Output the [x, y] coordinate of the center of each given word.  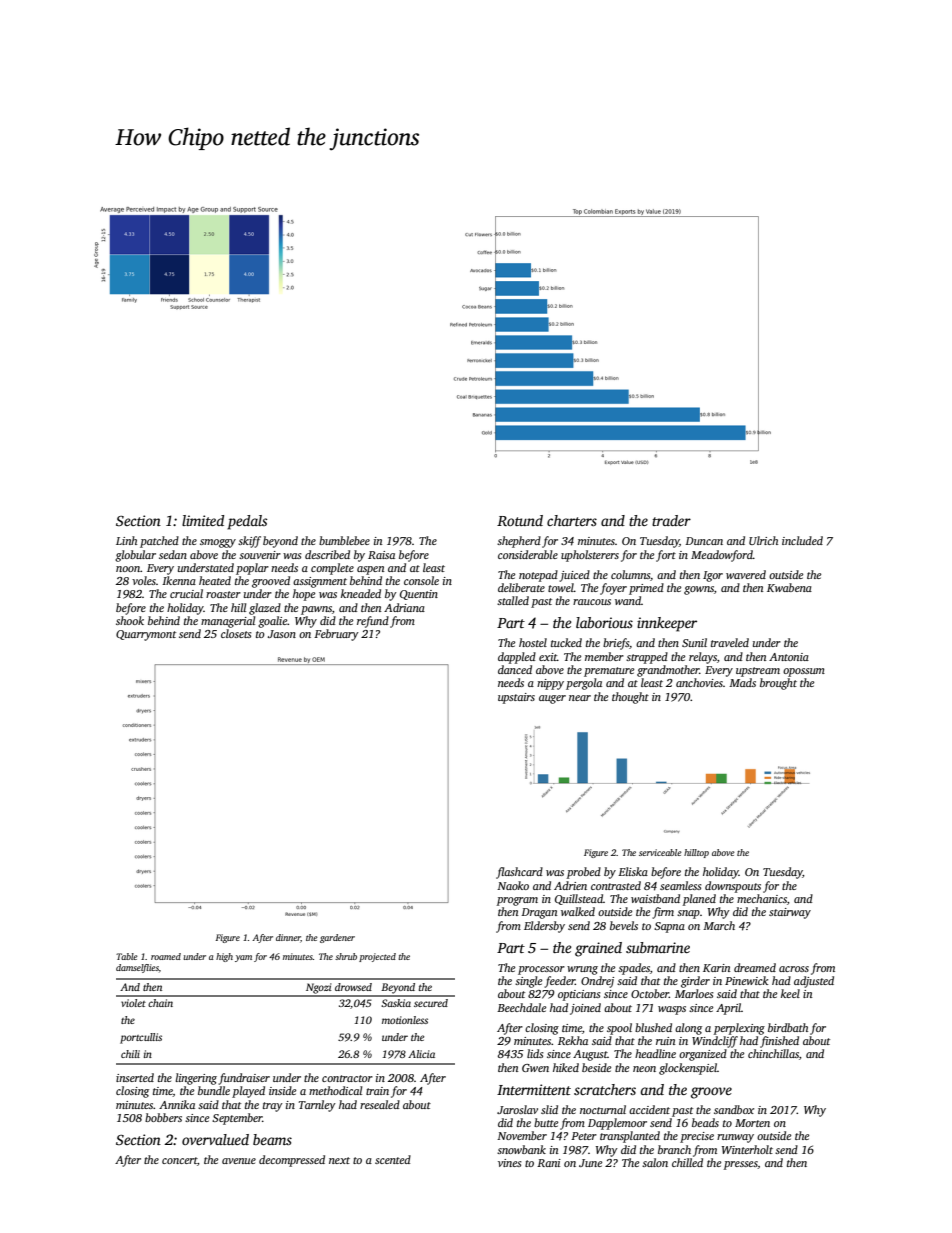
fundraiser [244, 1079]
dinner [288, 938]
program [517, 901]
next [339, 1160]
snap [688, 914]
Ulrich [763, 540]
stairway [790, 913]
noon [128, 569]
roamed [166, 956]
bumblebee [344, 540]
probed [584, 873]
